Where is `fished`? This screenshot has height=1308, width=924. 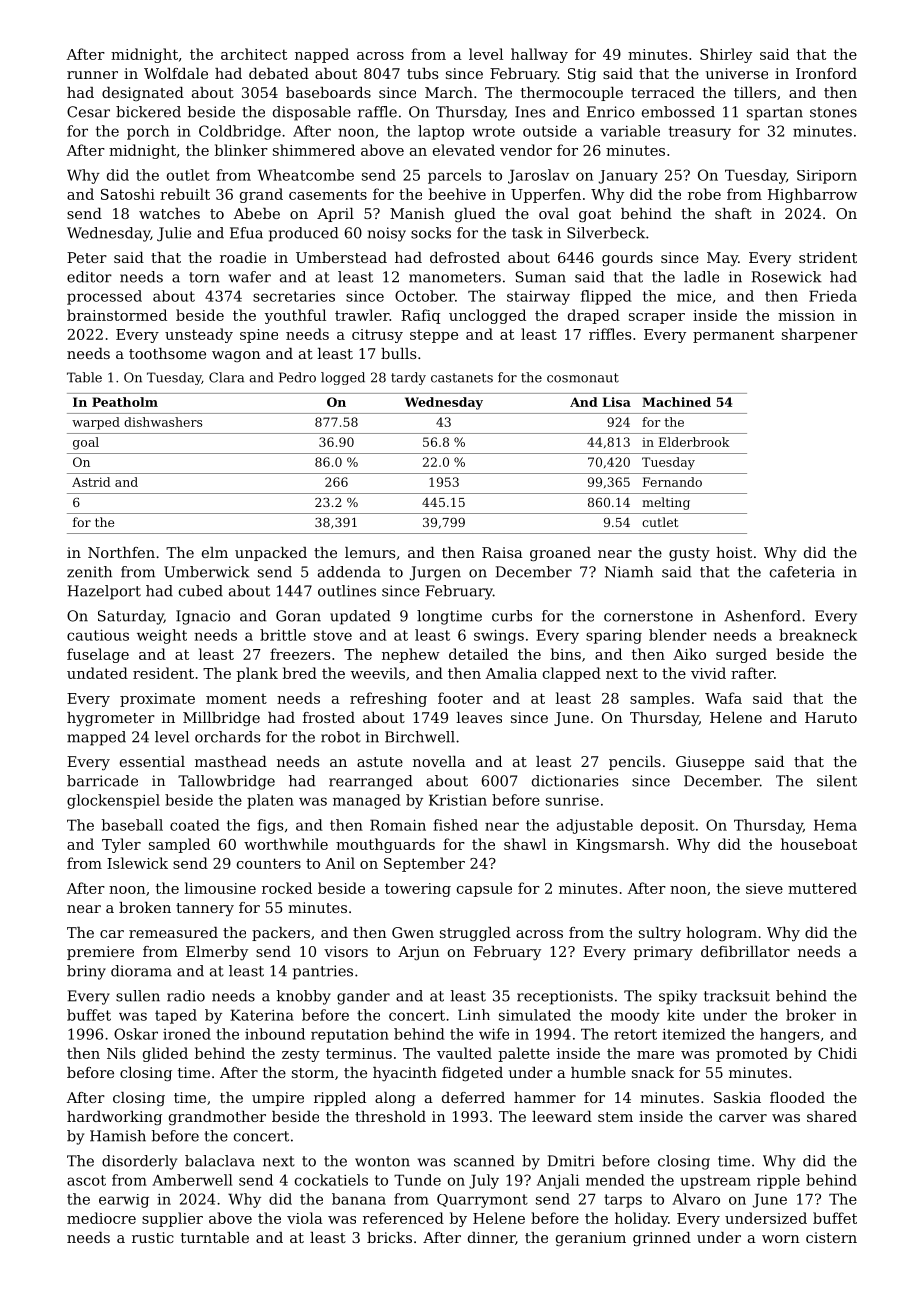 fished is located at coordinates (455, 825).
